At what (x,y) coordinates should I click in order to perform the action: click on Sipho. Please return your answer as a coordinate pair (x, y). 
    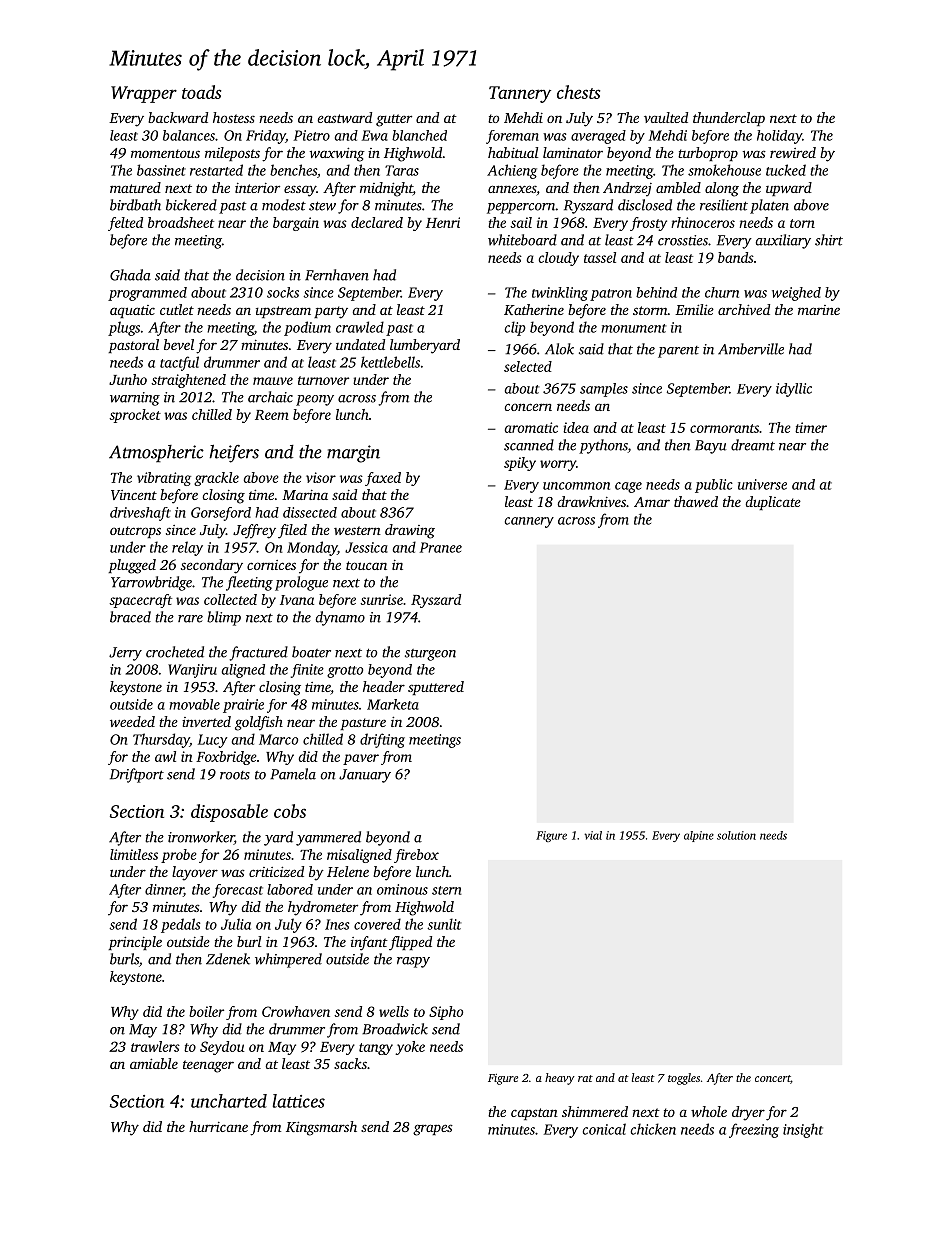
    Looking at the image, I should click on (446, 1013).
